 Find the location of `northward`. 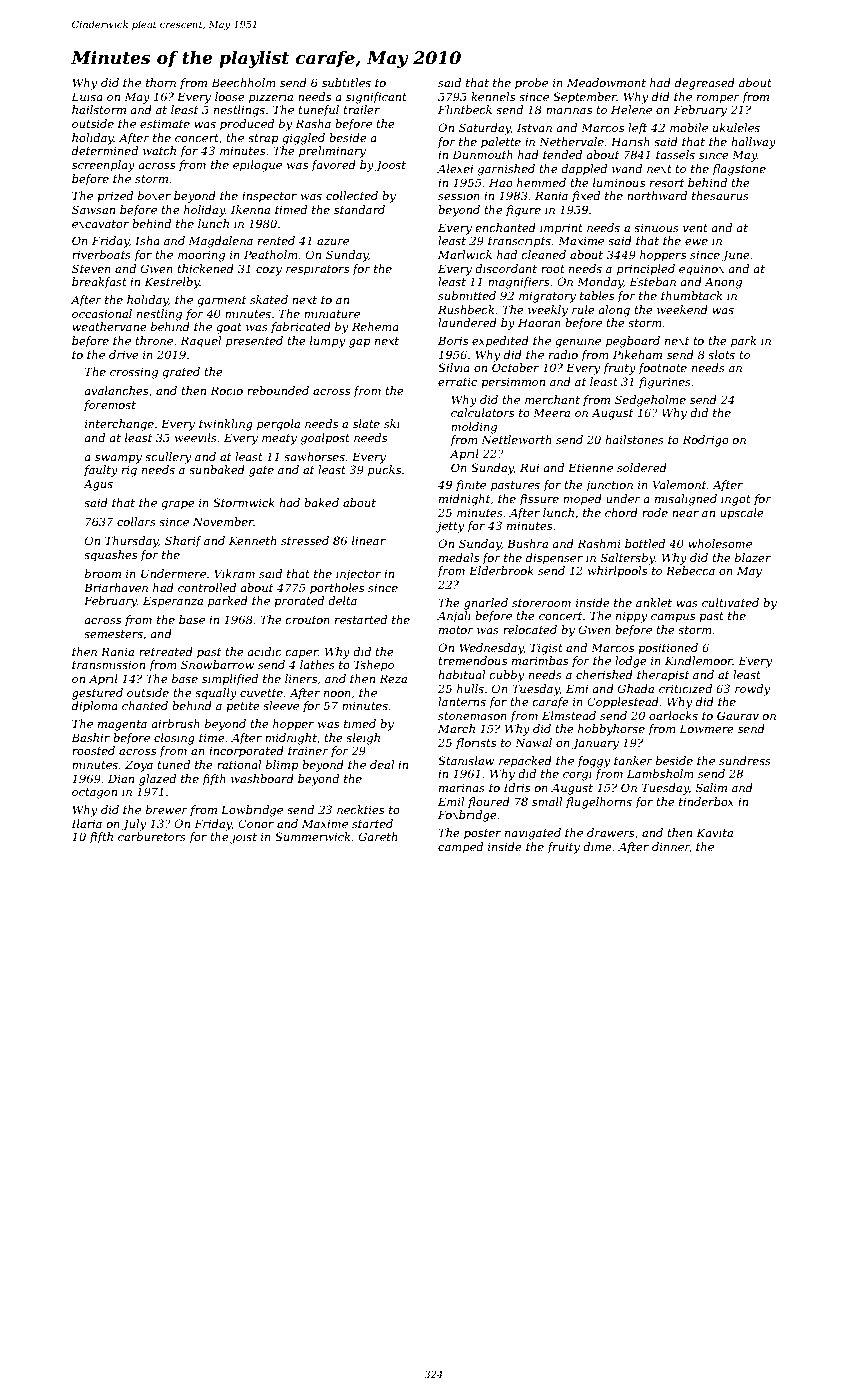

northward is located at coordinates (657, 195).
